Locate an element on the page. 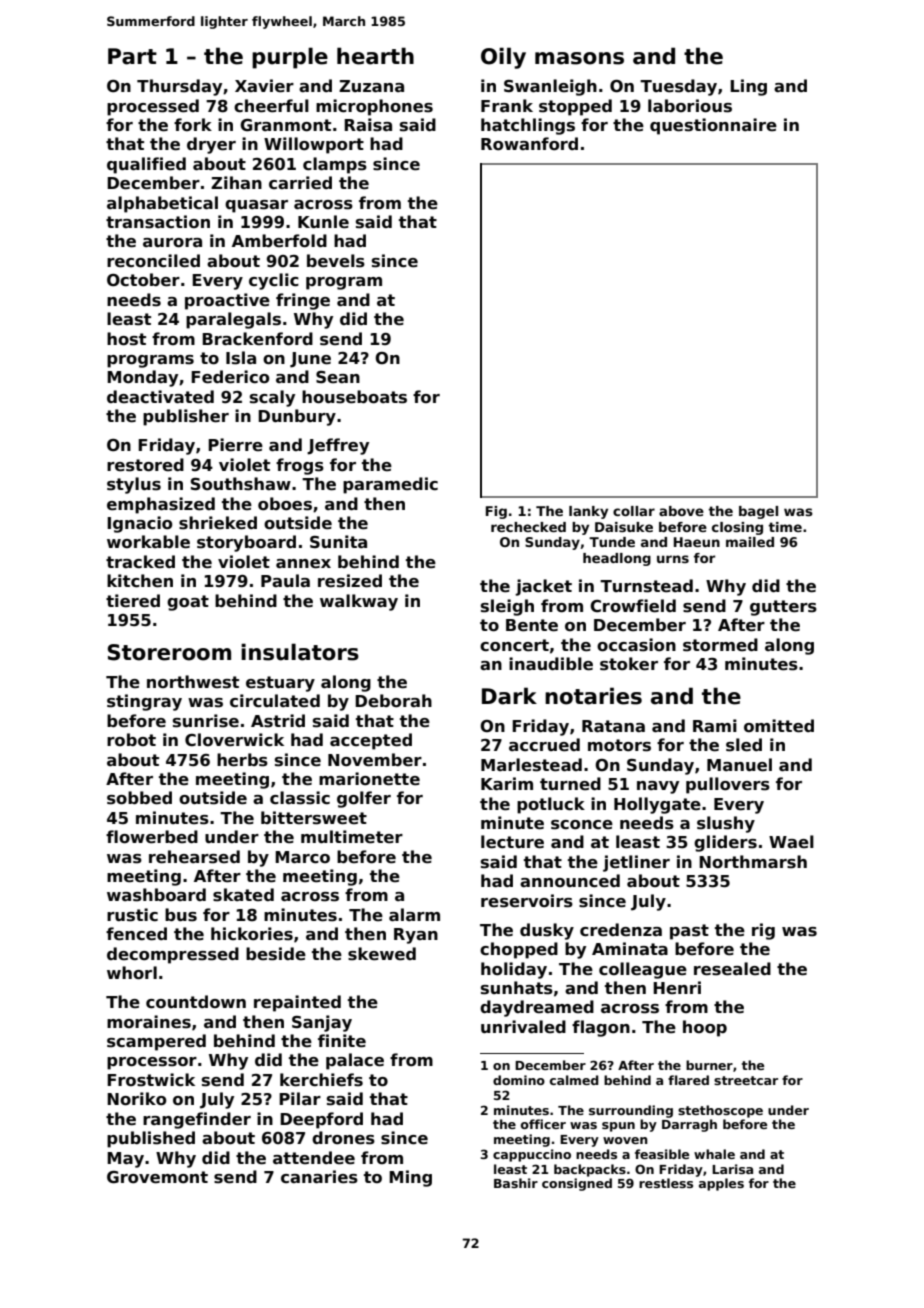 Image resolution: width=924 pixels, height=1308 pixels. circulated is located at coordinates (275, 701).
